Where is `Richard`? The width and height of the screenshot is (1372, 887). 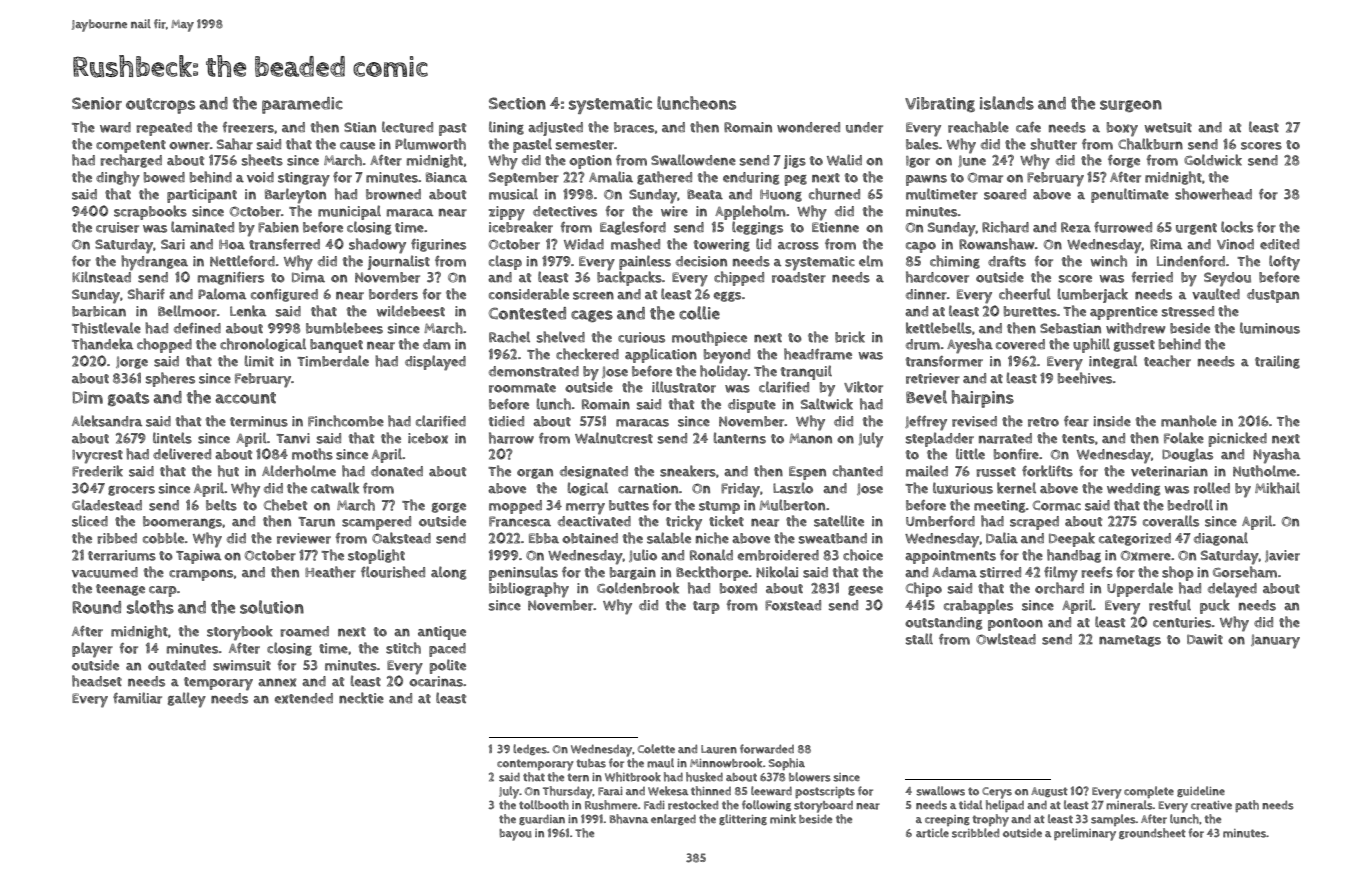
Richard is located at coordinates (1005, 227).
